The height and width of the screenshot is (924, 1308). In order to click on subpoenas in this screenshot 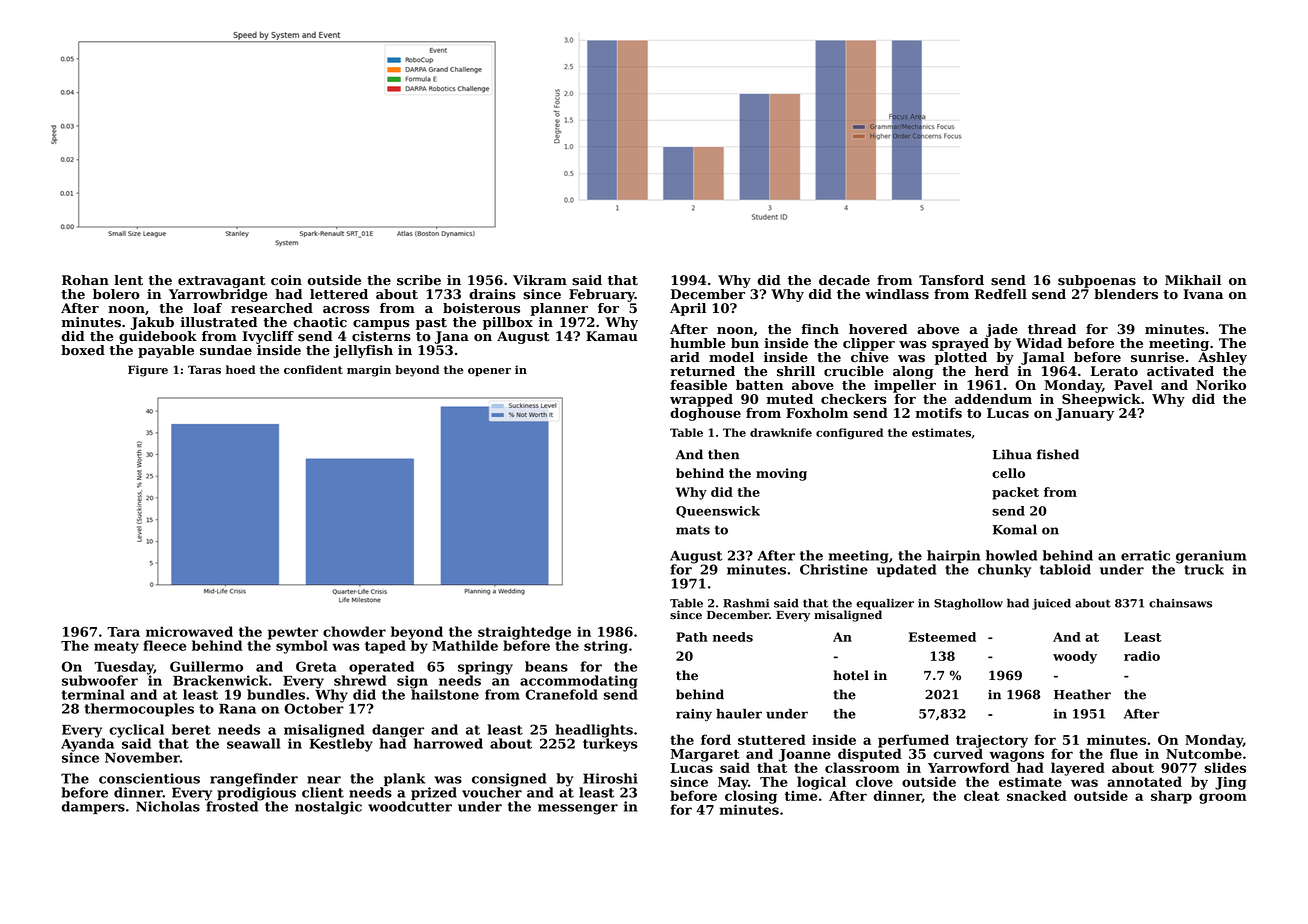, I will do `click(1097, 281)`.
